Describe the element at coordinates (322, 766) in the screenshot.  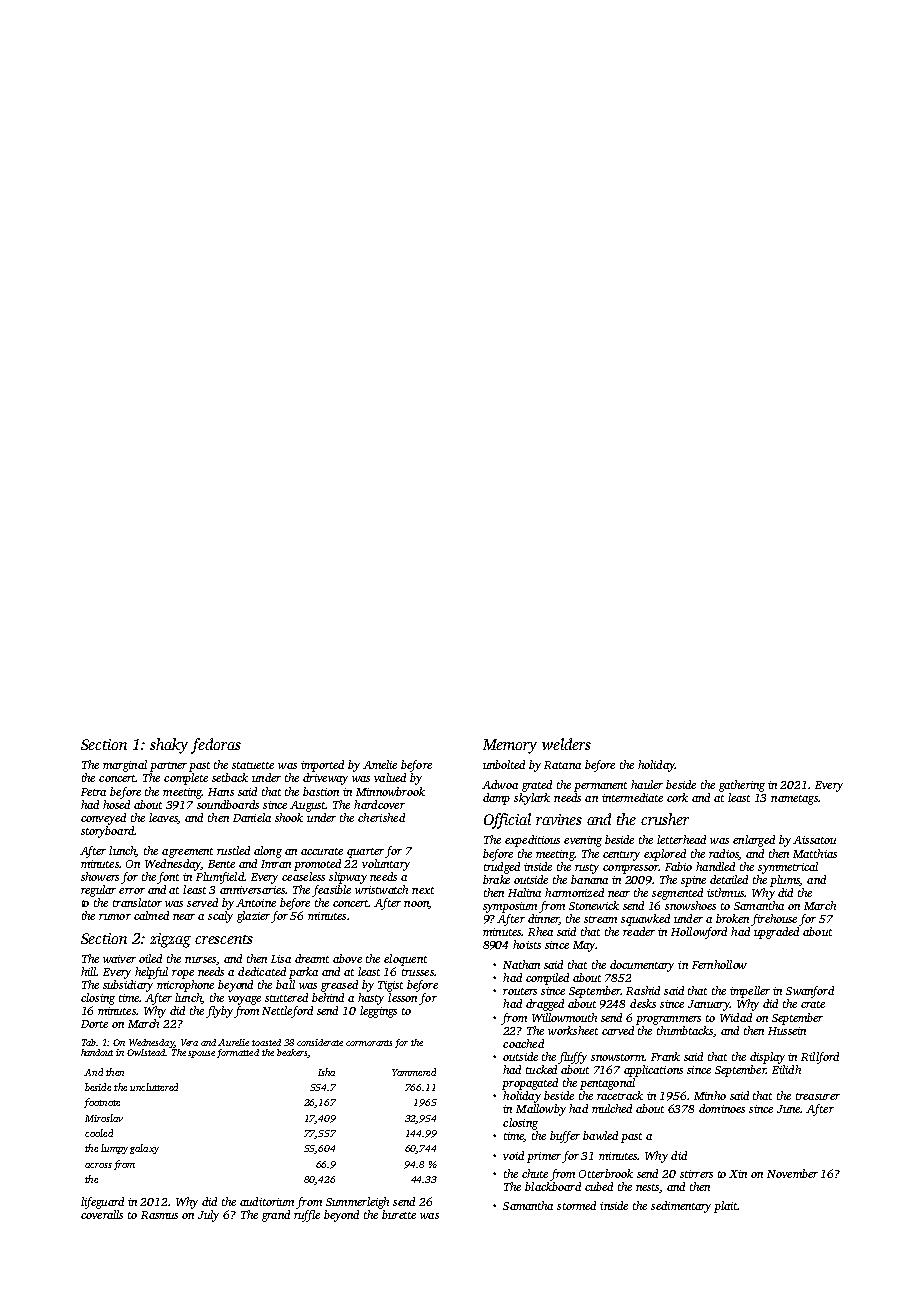
I see `imported` at that location.
